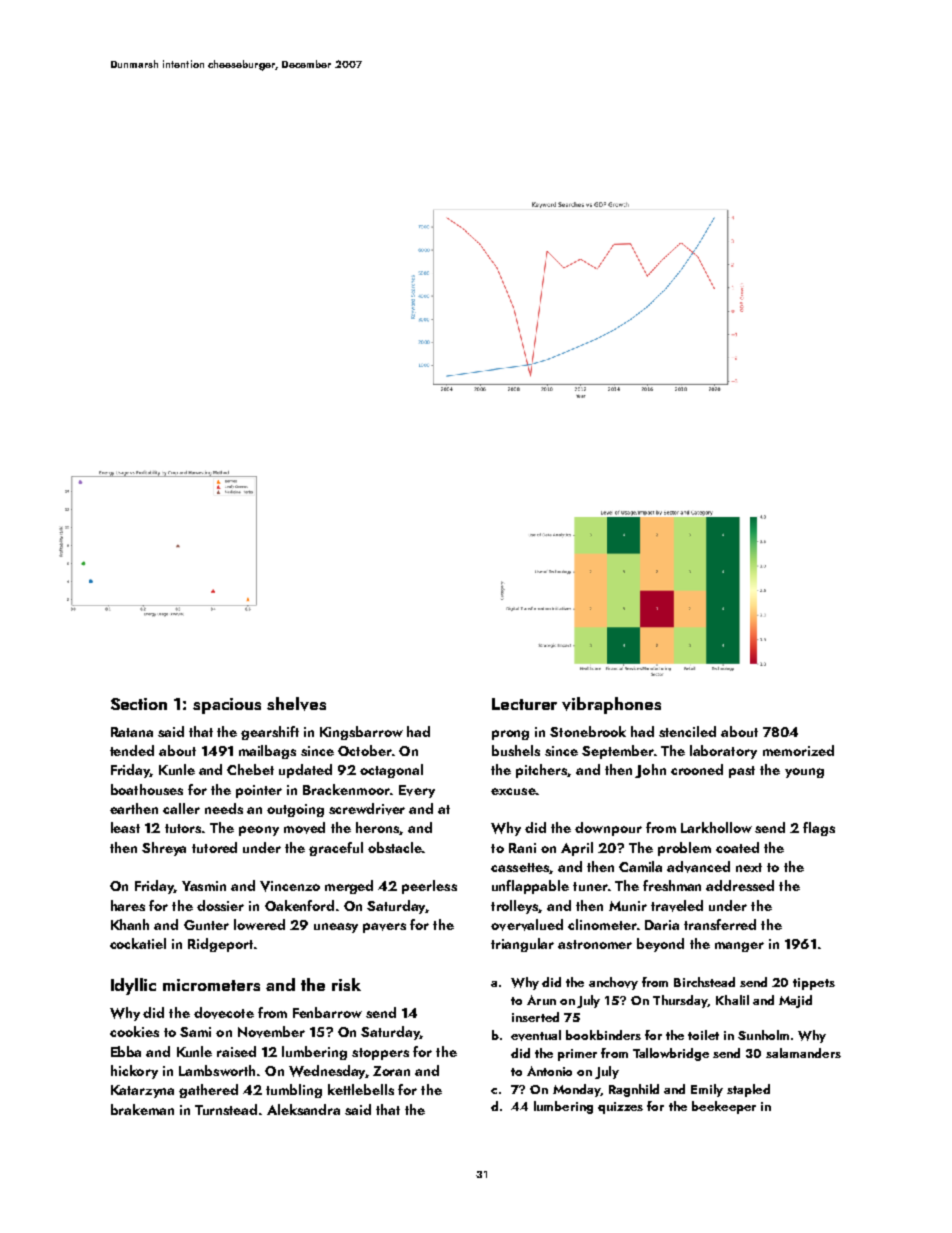 Image resolution: width=952 pixels, height=1233 pixels. I want to click on Section, so click(139, 704).
